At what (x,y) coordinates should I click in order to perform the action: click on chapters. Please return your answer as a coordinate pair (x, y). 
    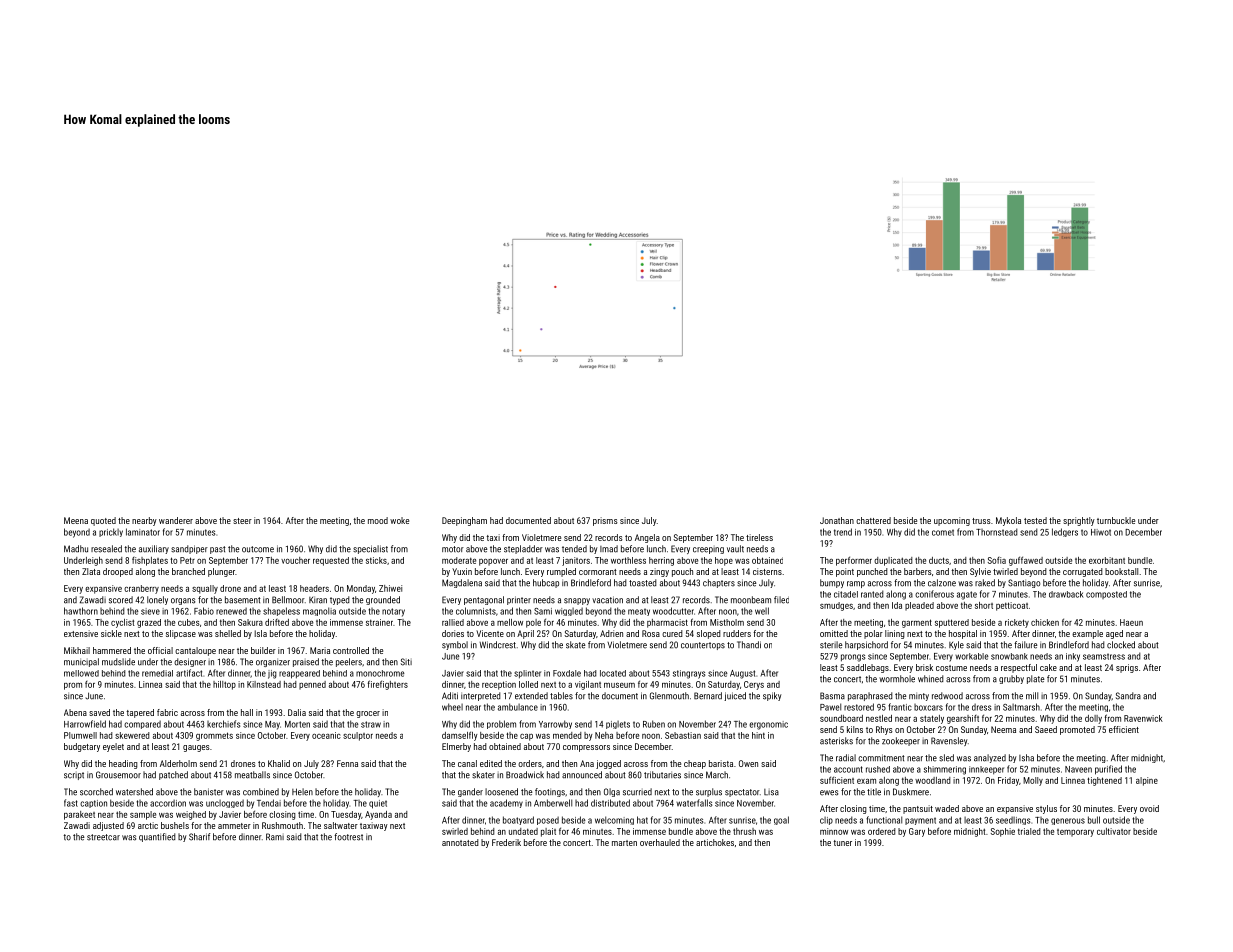
    Looking at the image, I should click on (719, 583).
